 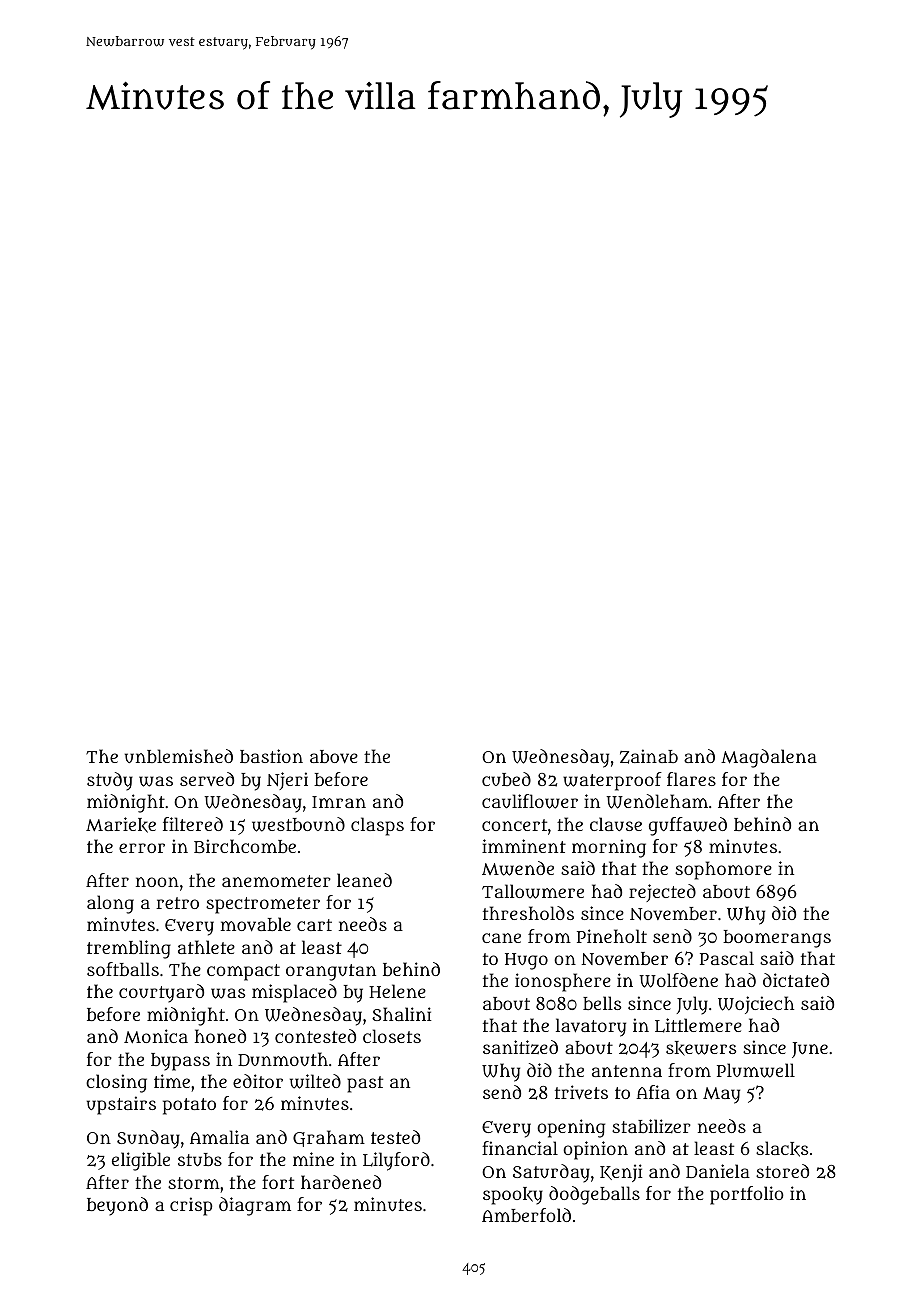 I want to click on Amberfold, so click(x=526, y=1215).
